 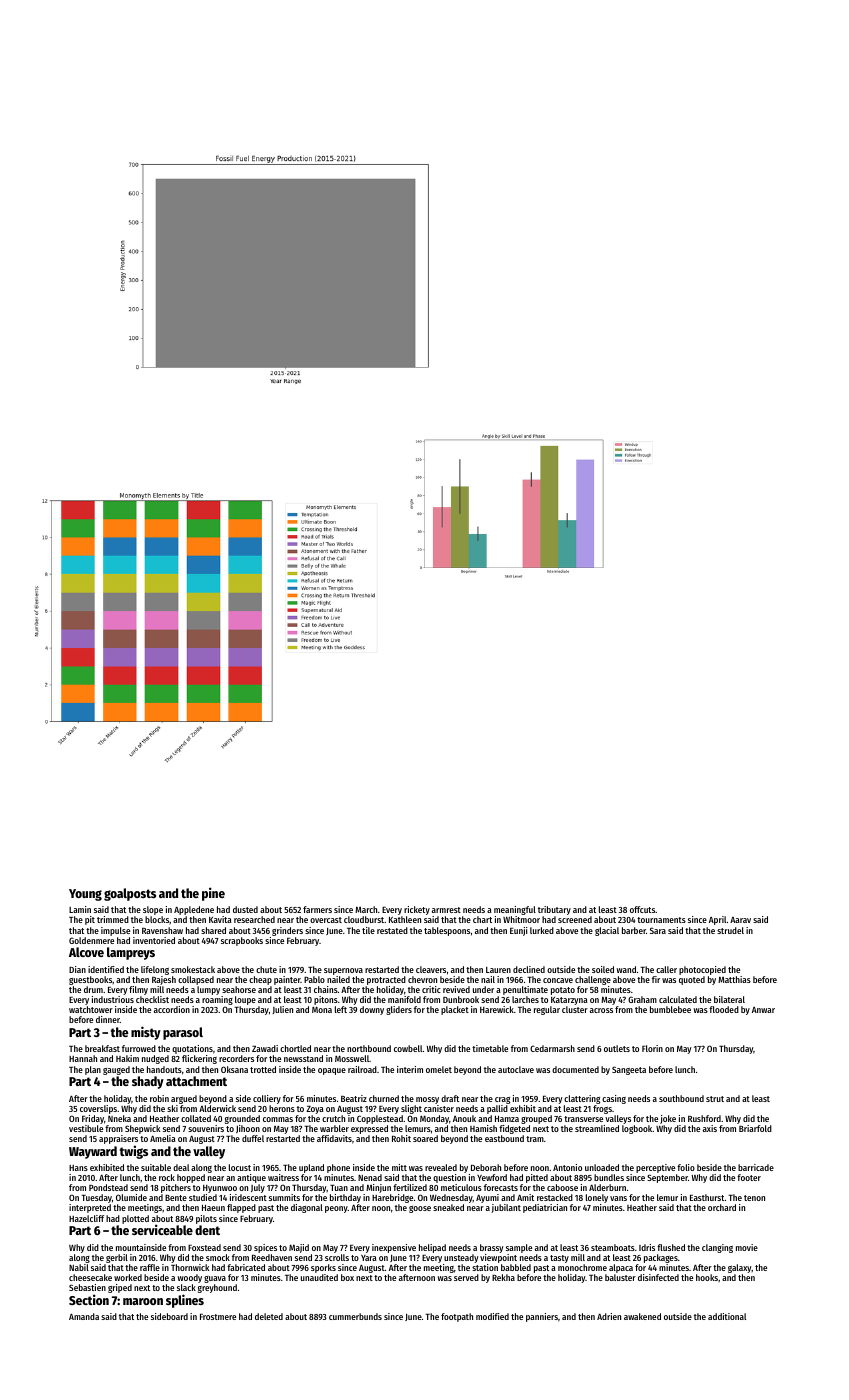 I want to click on barricade, so click(x=756, y=1167).
